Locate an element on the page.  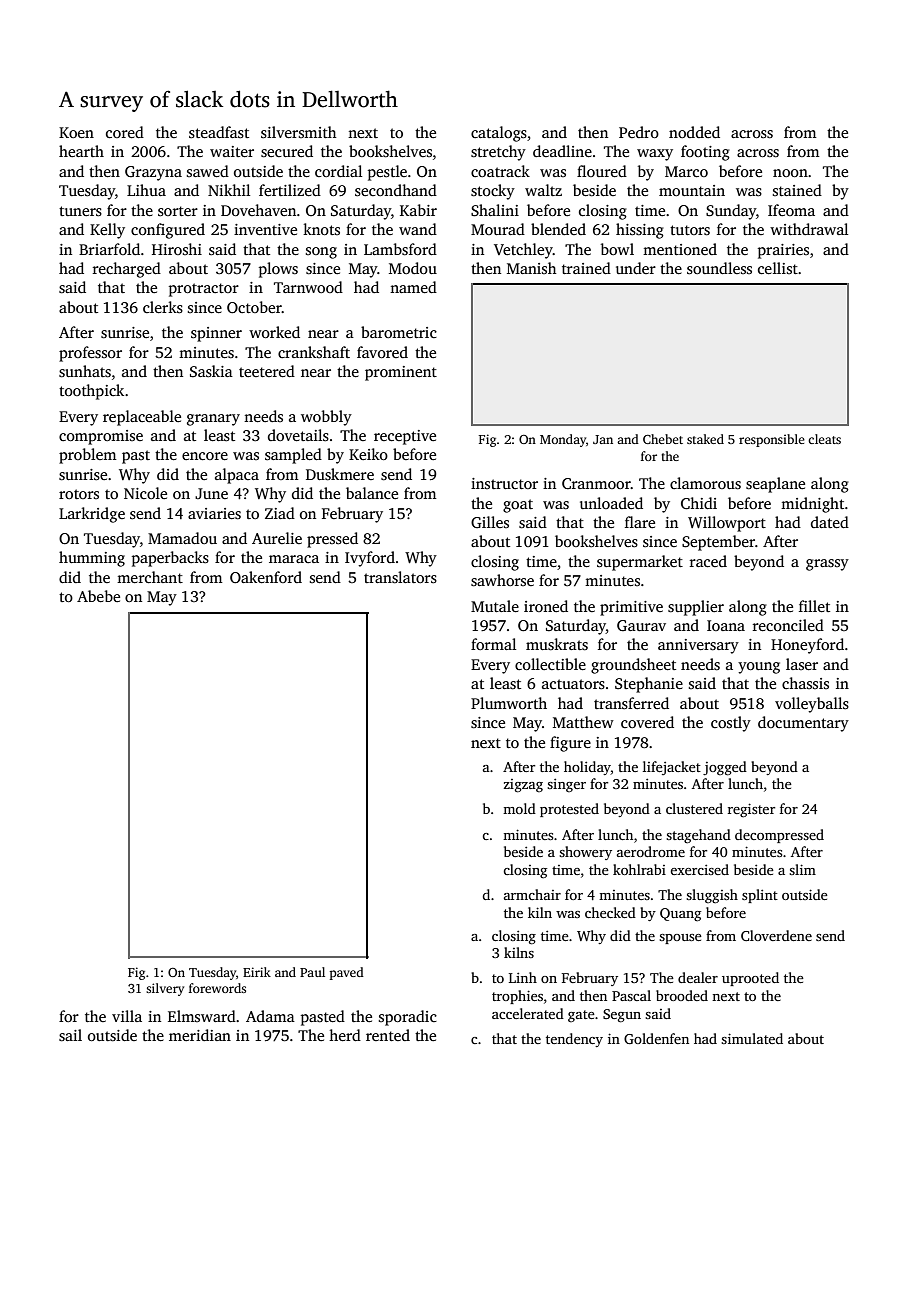
paperbacks is located at coordinates (170, 559).
